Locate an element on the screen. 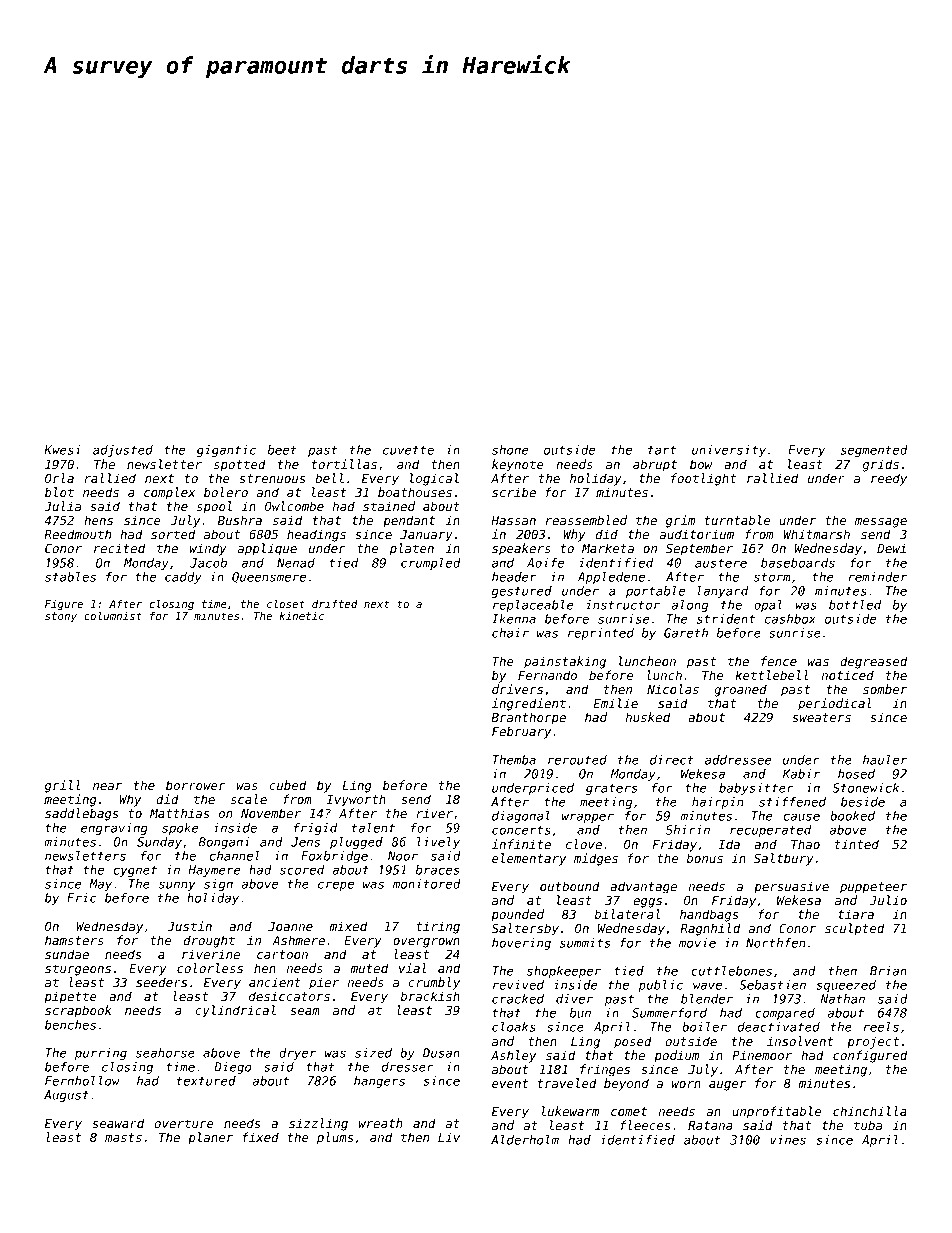  blot is located at coordinates (59, 492).
